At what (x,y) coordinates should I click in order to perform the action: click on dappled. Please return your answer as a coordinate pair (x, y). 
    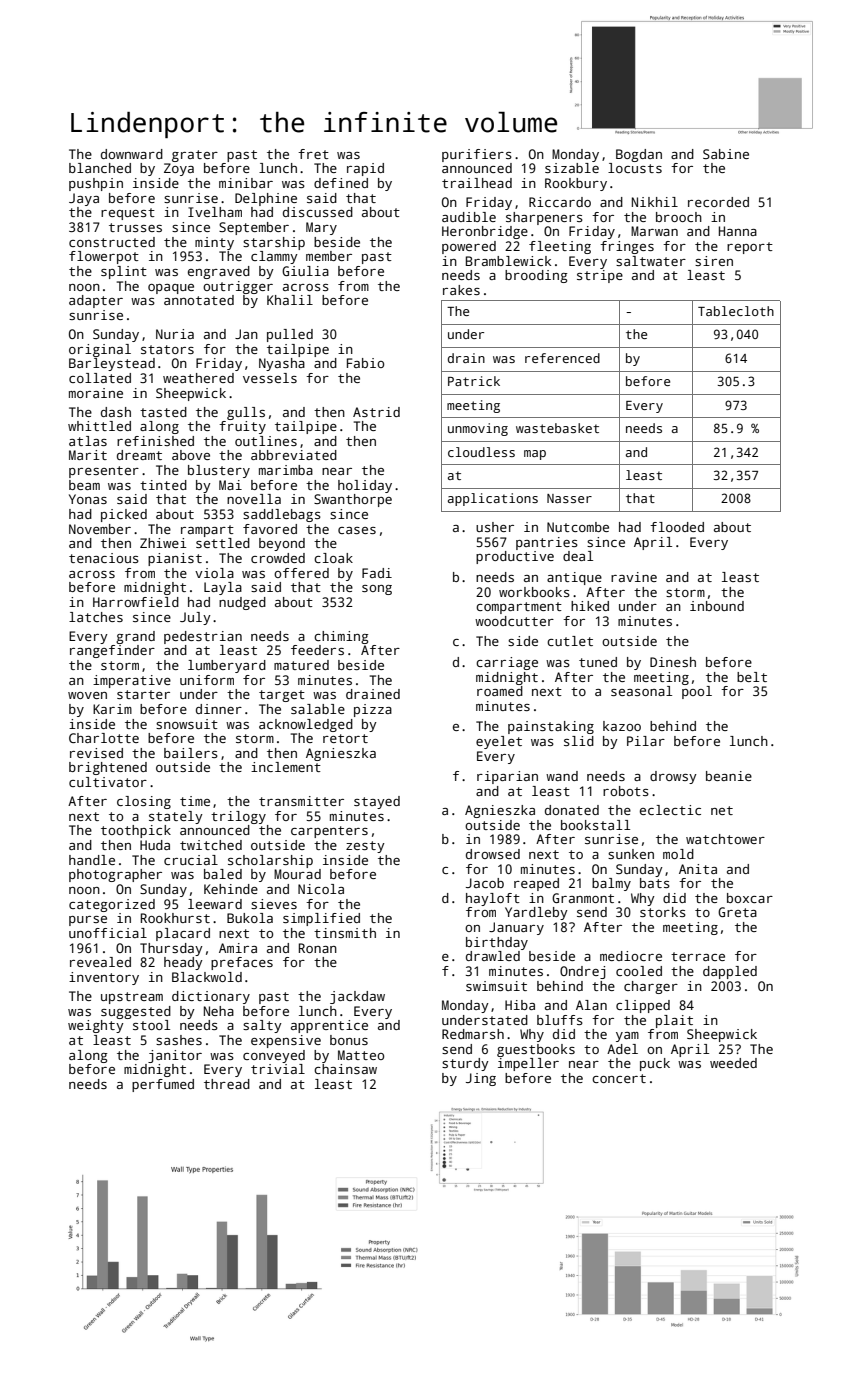
    Looking at the image, I should click on (730, 972).
